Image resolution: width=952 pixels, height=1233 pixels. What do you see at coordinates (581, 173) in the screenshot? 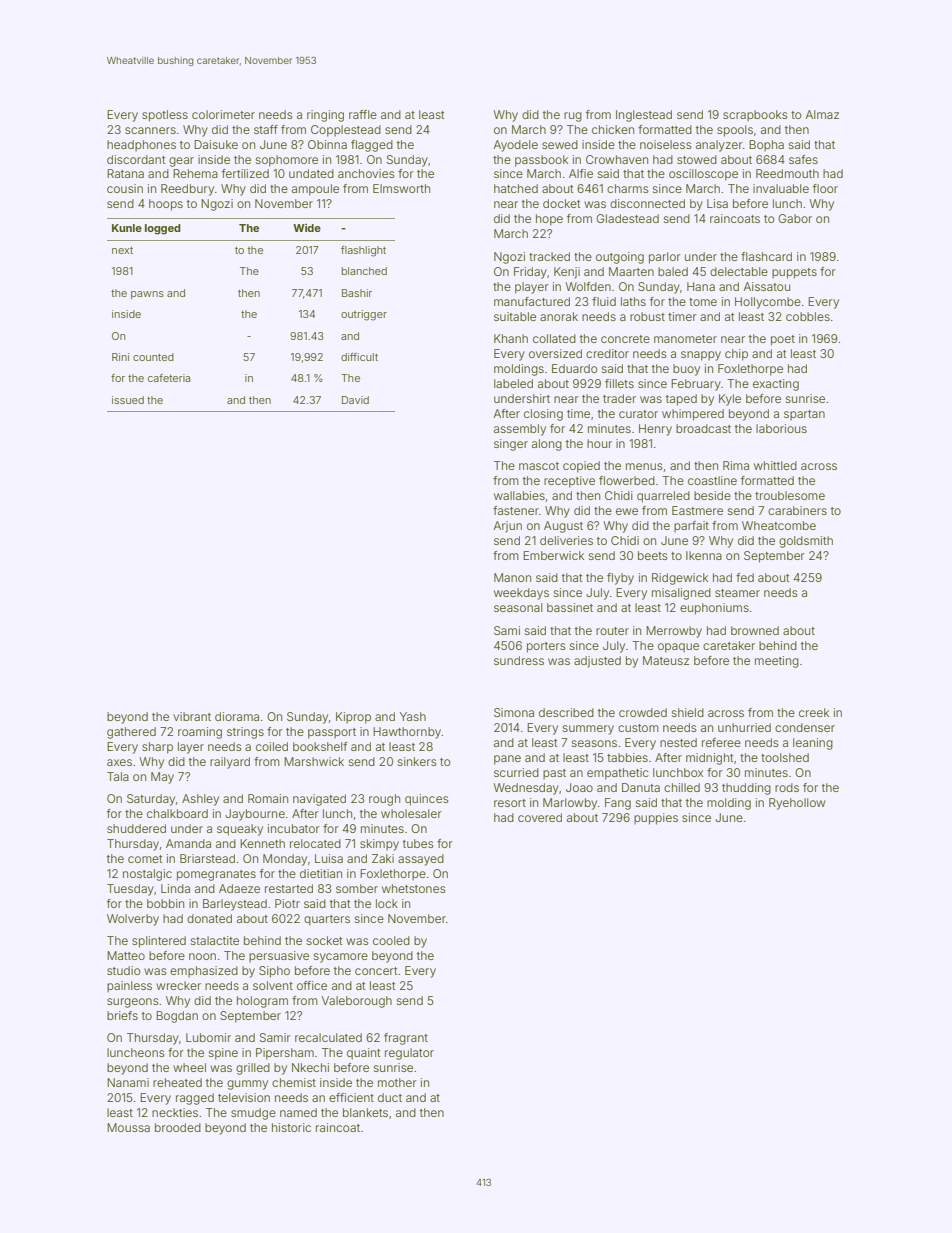
I see `Alfie` at bounding box center [581, 173].
